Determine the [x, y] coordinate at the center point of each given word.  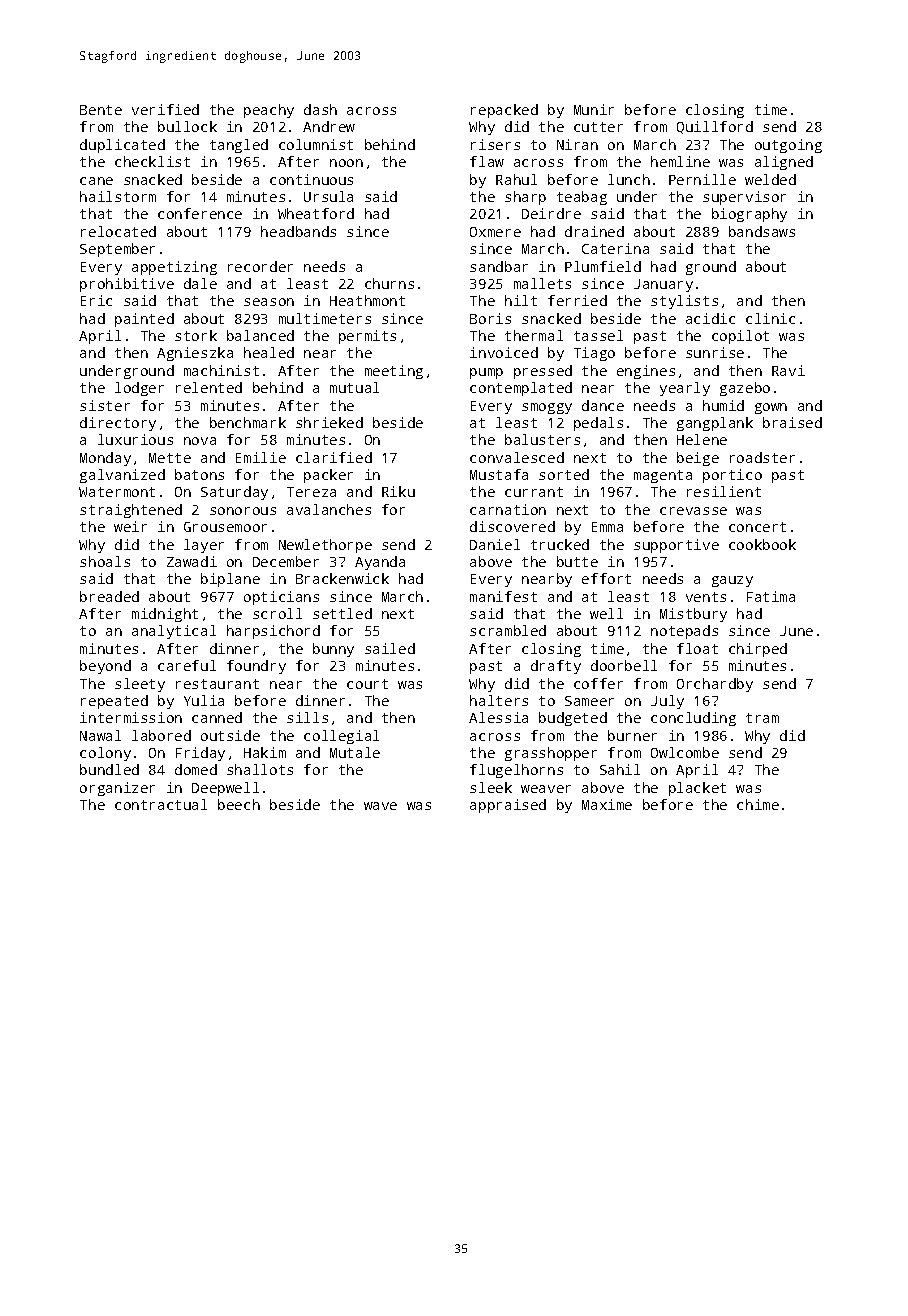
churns [389, 283]
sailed [390, 648]
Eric [96, 300]
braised [792, 422]
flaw [487, 161]
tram [762, 718]
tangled [239, 146]
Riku [398, 491]
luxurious [135, 439]
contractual [161, 804]
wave [380, 806]
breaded [109, 596]
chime [758, 804]
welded [770, 179]
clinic [770, 318]
